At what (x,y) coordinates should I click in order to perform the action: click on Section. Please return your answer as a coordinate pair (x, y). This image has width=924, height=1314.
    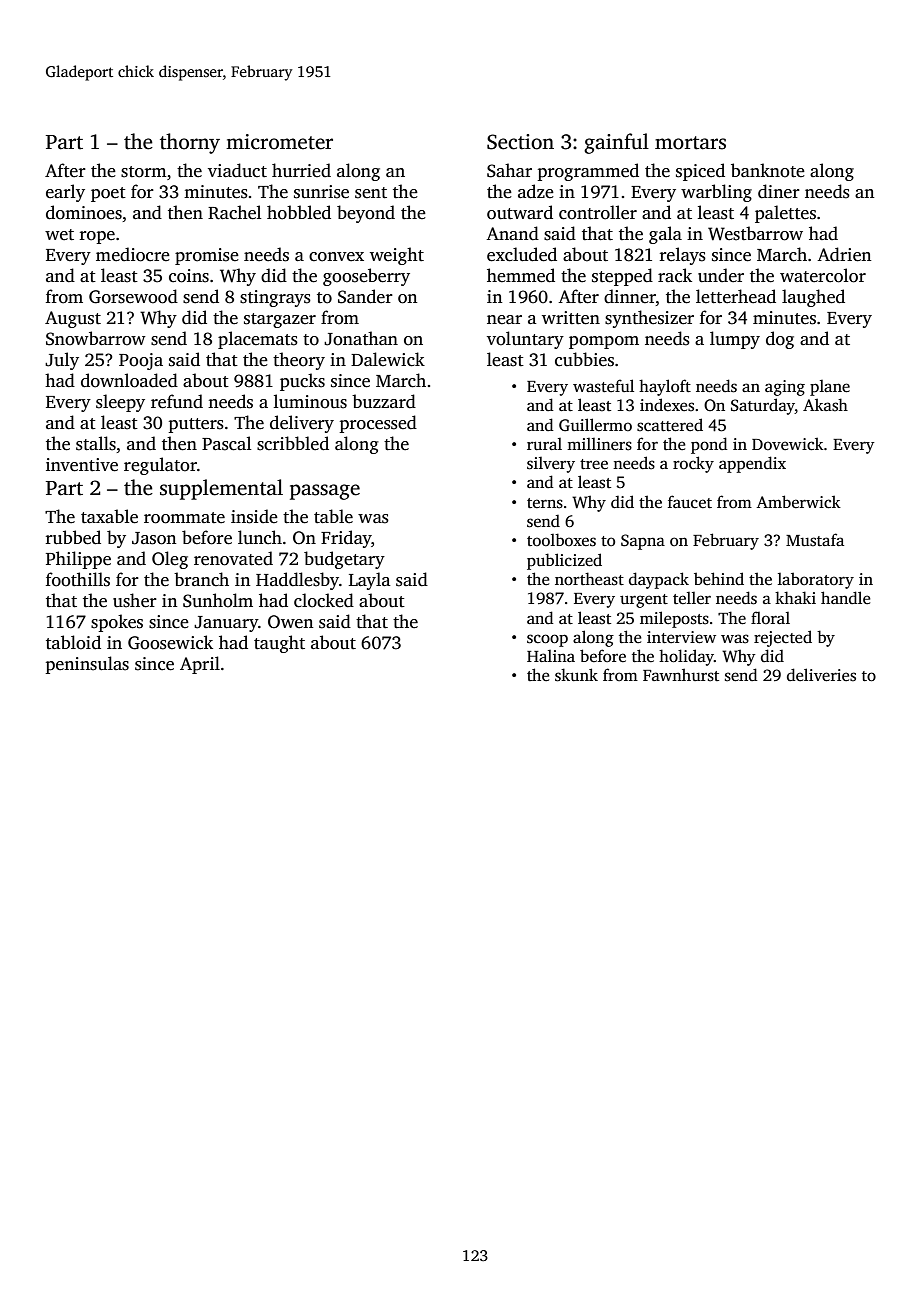
    Looking at the image, I should click on (520, 142).
